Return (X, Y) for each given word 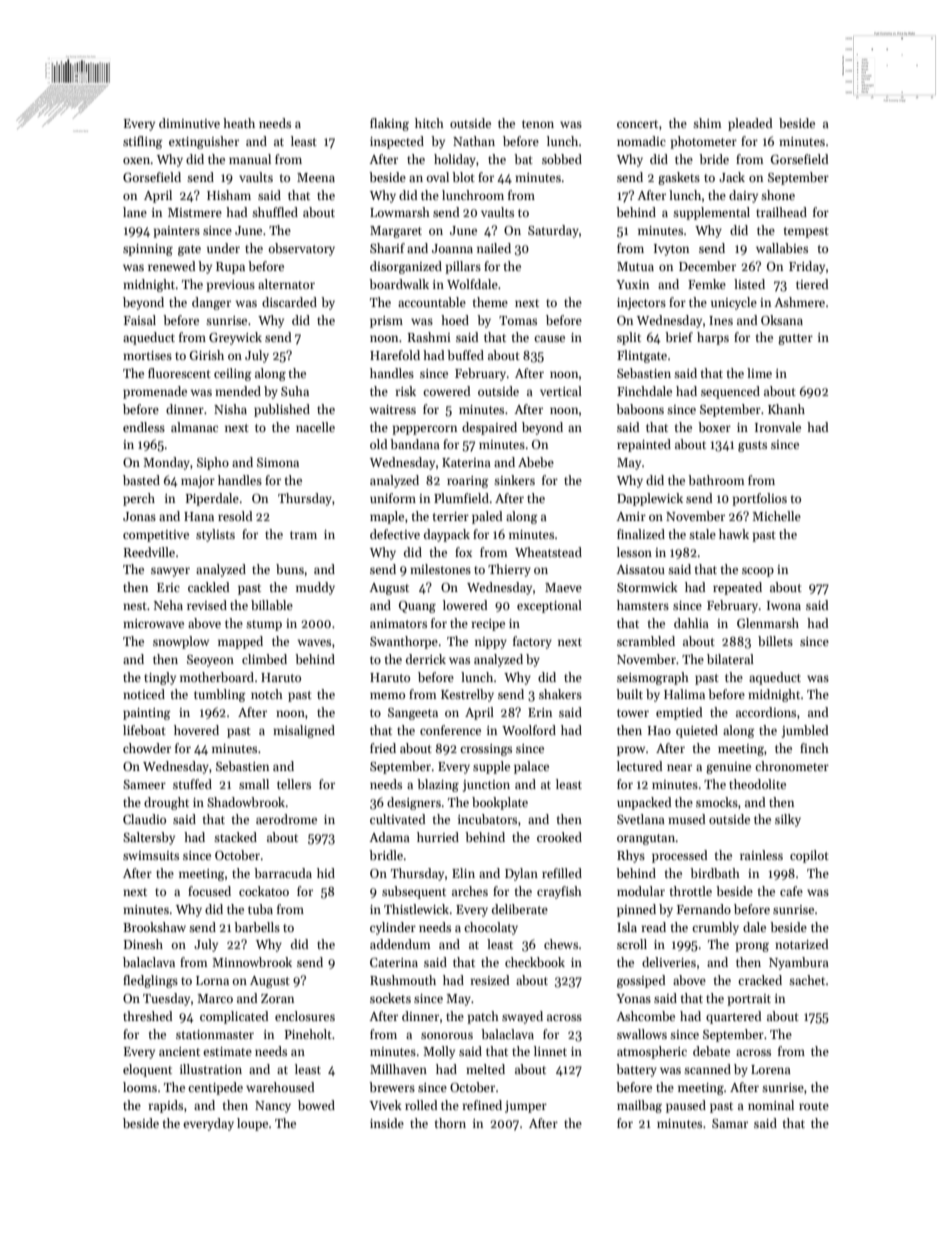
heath (239, 123)
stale (702, 534)
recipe (488, 625)
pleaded (750, 124)
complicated (234, 1017)
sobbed (562, 159)
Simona (278, 462)
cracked (760, 980)
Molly (439, 1052)
